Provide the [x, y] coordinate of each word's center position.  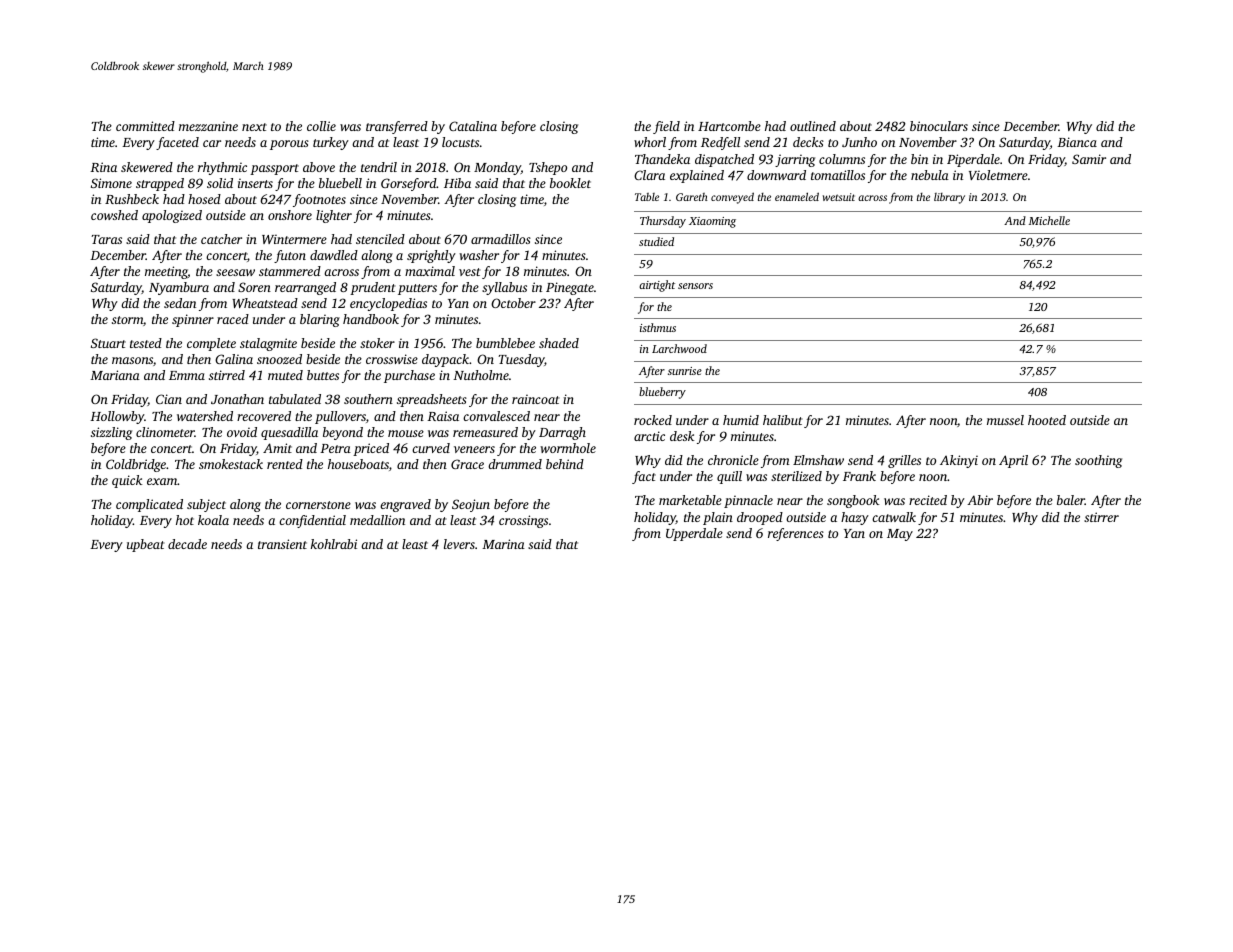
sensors [695, 286]
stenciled [380, 239]
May [900, 535]
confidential [312, 521]
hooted [1047, 420]
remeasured [485, 432]
